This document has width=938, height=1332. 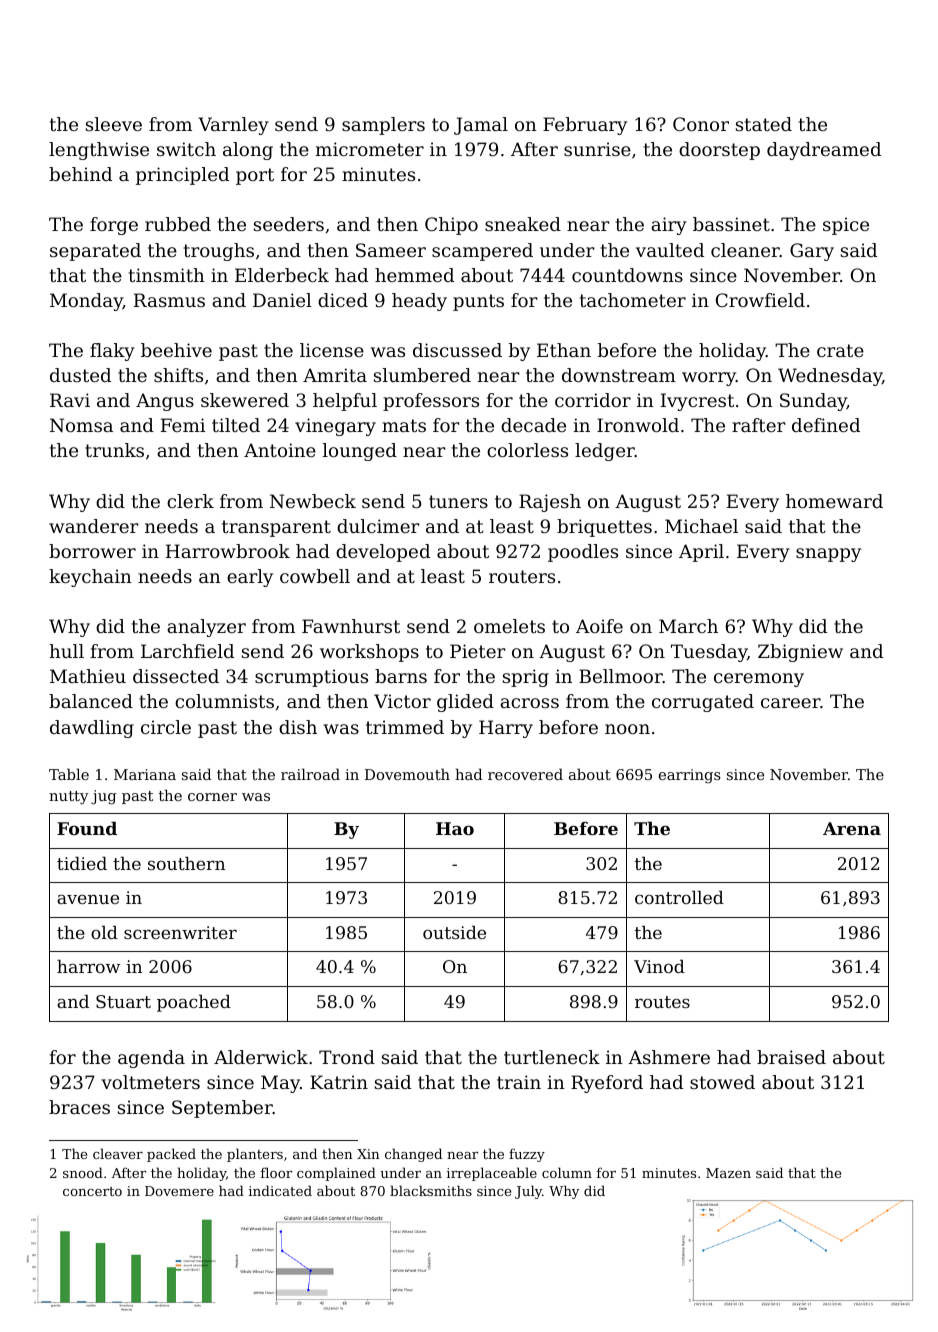 What do you see at coordinates (519, 1082) in the document?
I see `train` at bounding box center [519, 1082].
